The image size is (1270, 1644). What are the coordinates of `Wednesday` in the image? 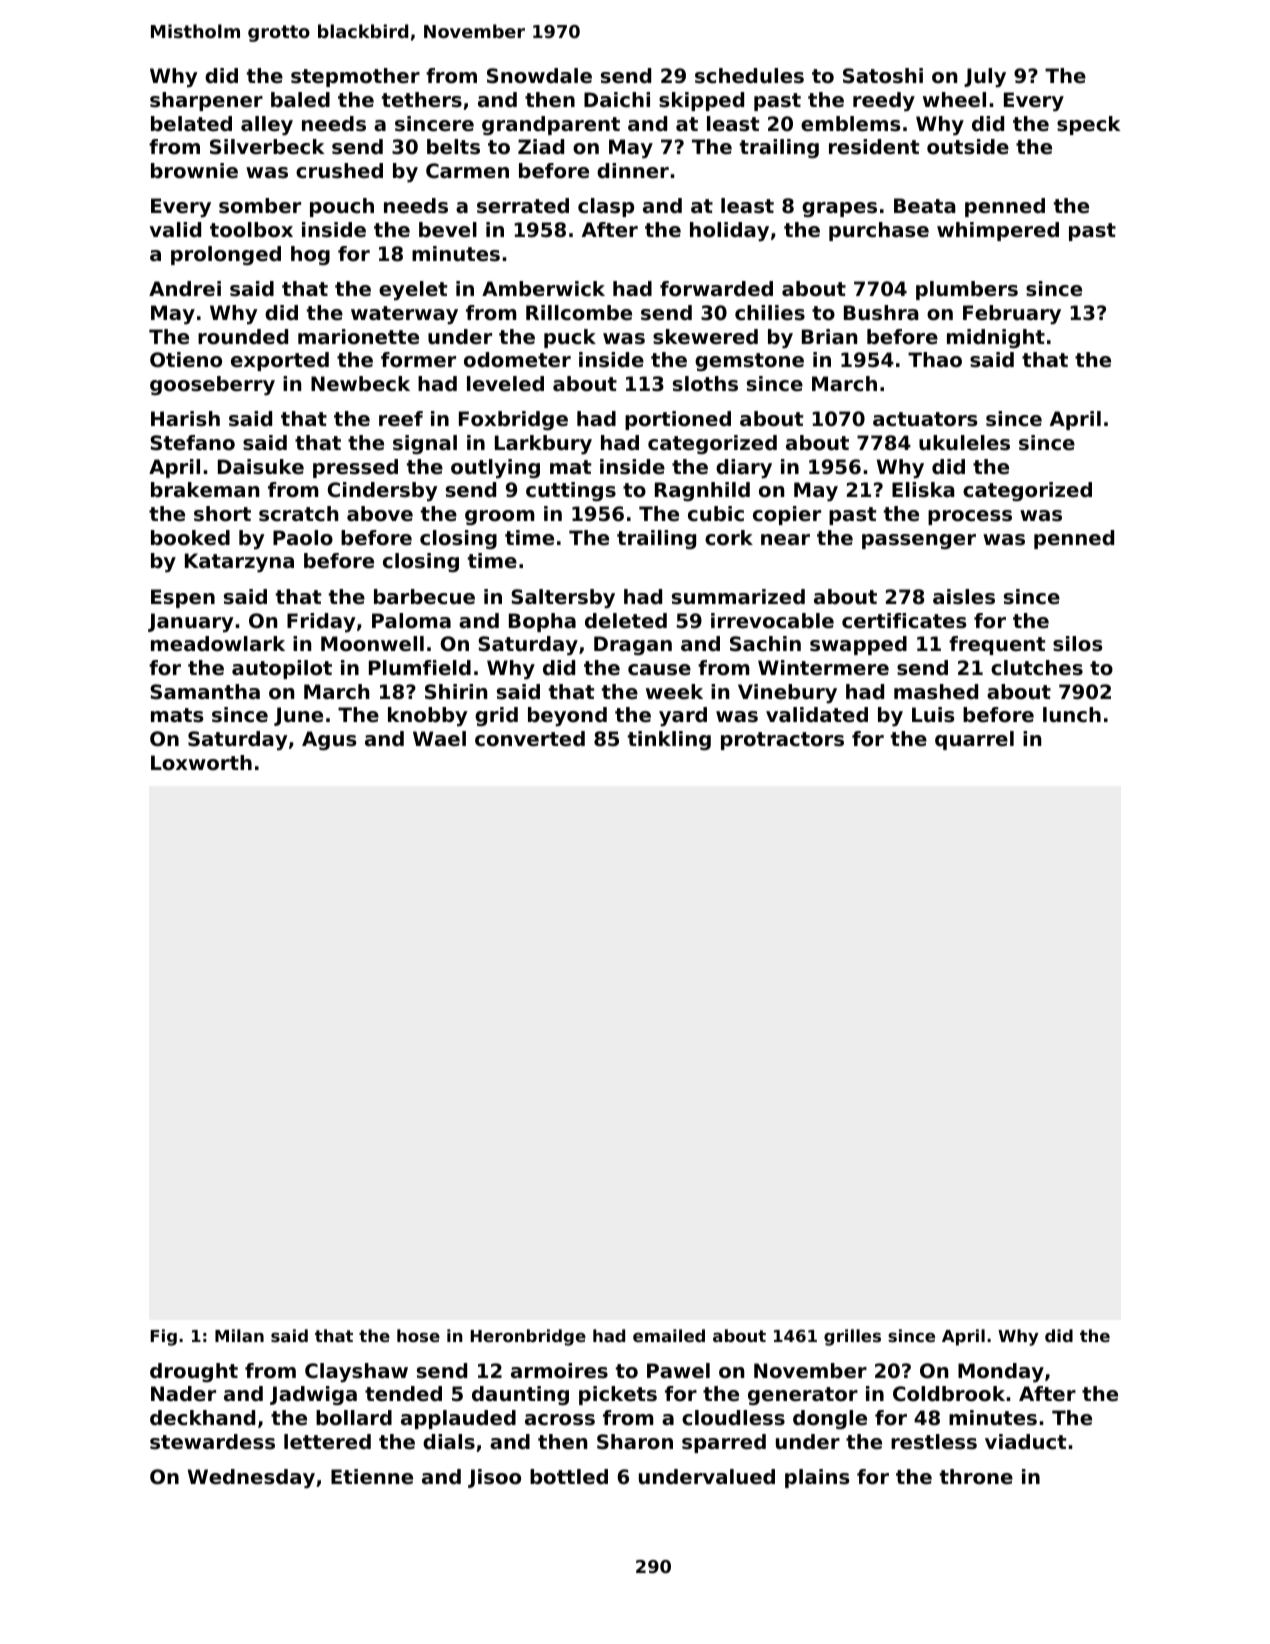 It's located at (251, 1479).
